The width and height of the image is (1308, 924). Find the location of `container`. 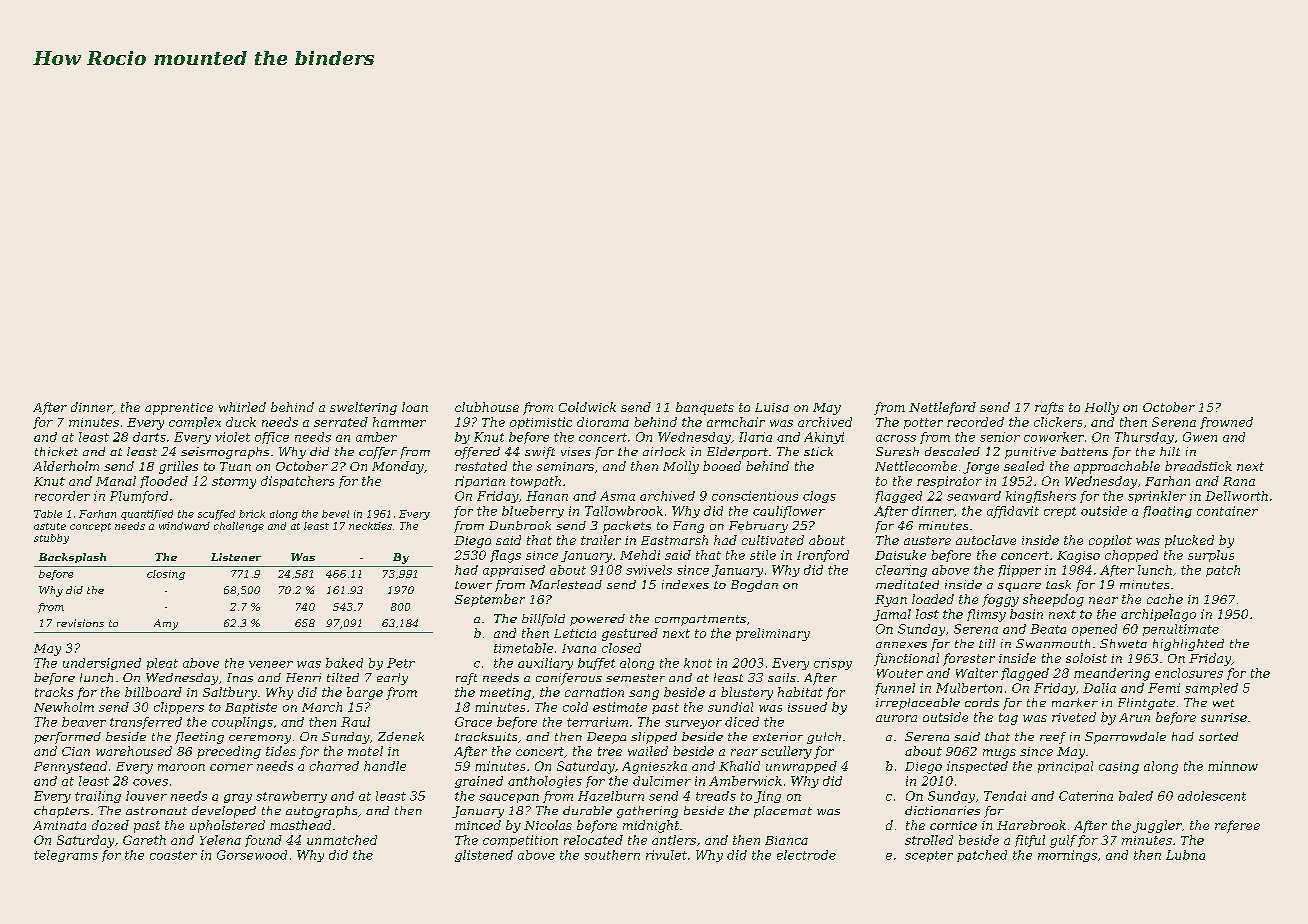

container is located at coordinates (1227, 511).
